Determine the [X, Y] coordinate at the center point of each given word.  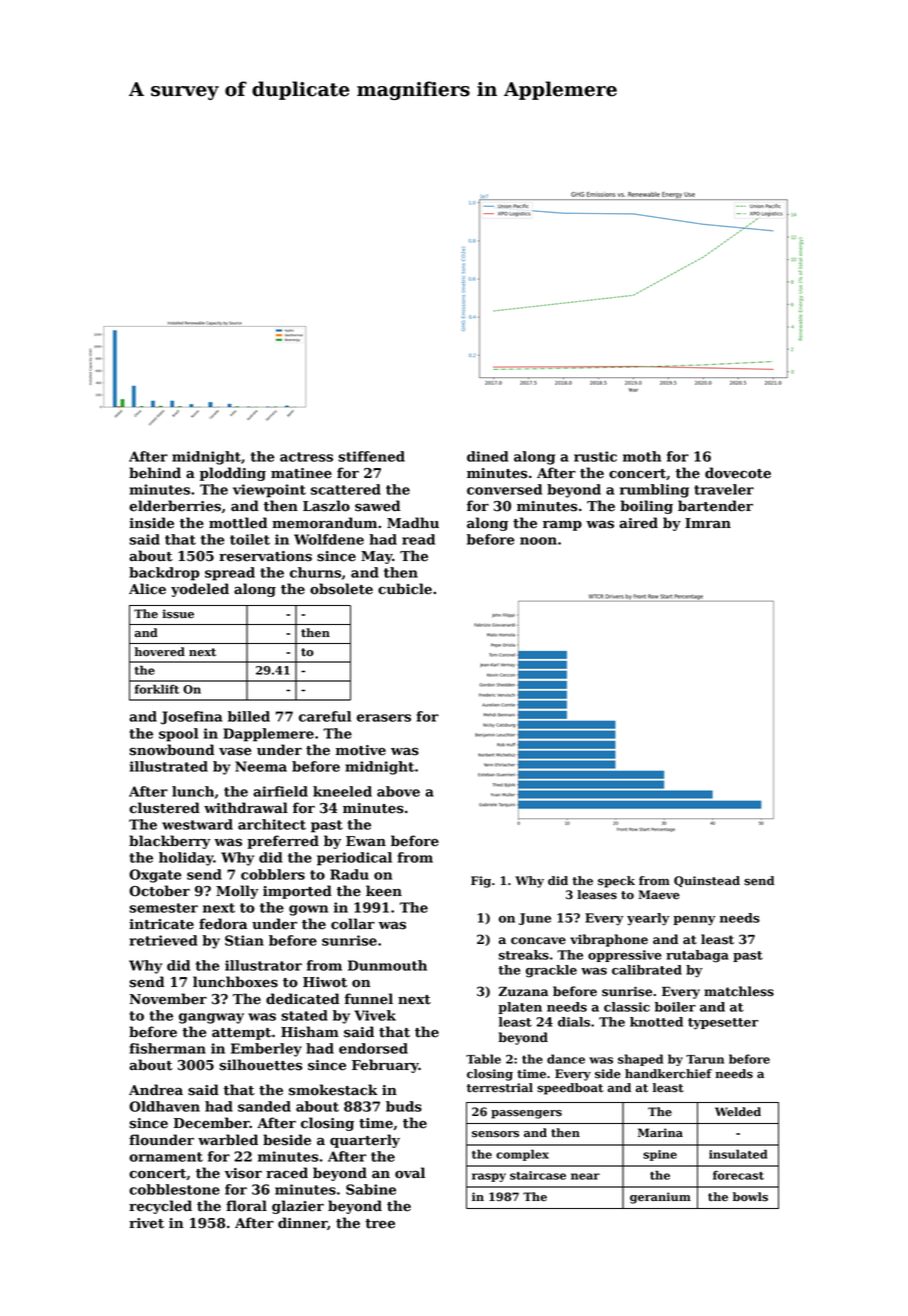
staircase [538, 1175]
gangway [211, 1018]
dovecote [738, 473]
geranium [660, 1198]
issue [178, 614]
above [398, 791]
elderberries [175, 506]
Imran [708, 523]
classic [627, 1007]
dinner [302, 1223]
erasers [384, 718]
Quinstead [707, 881]
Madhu [413, 523]
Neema [261, 766]
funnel [369, 999]
